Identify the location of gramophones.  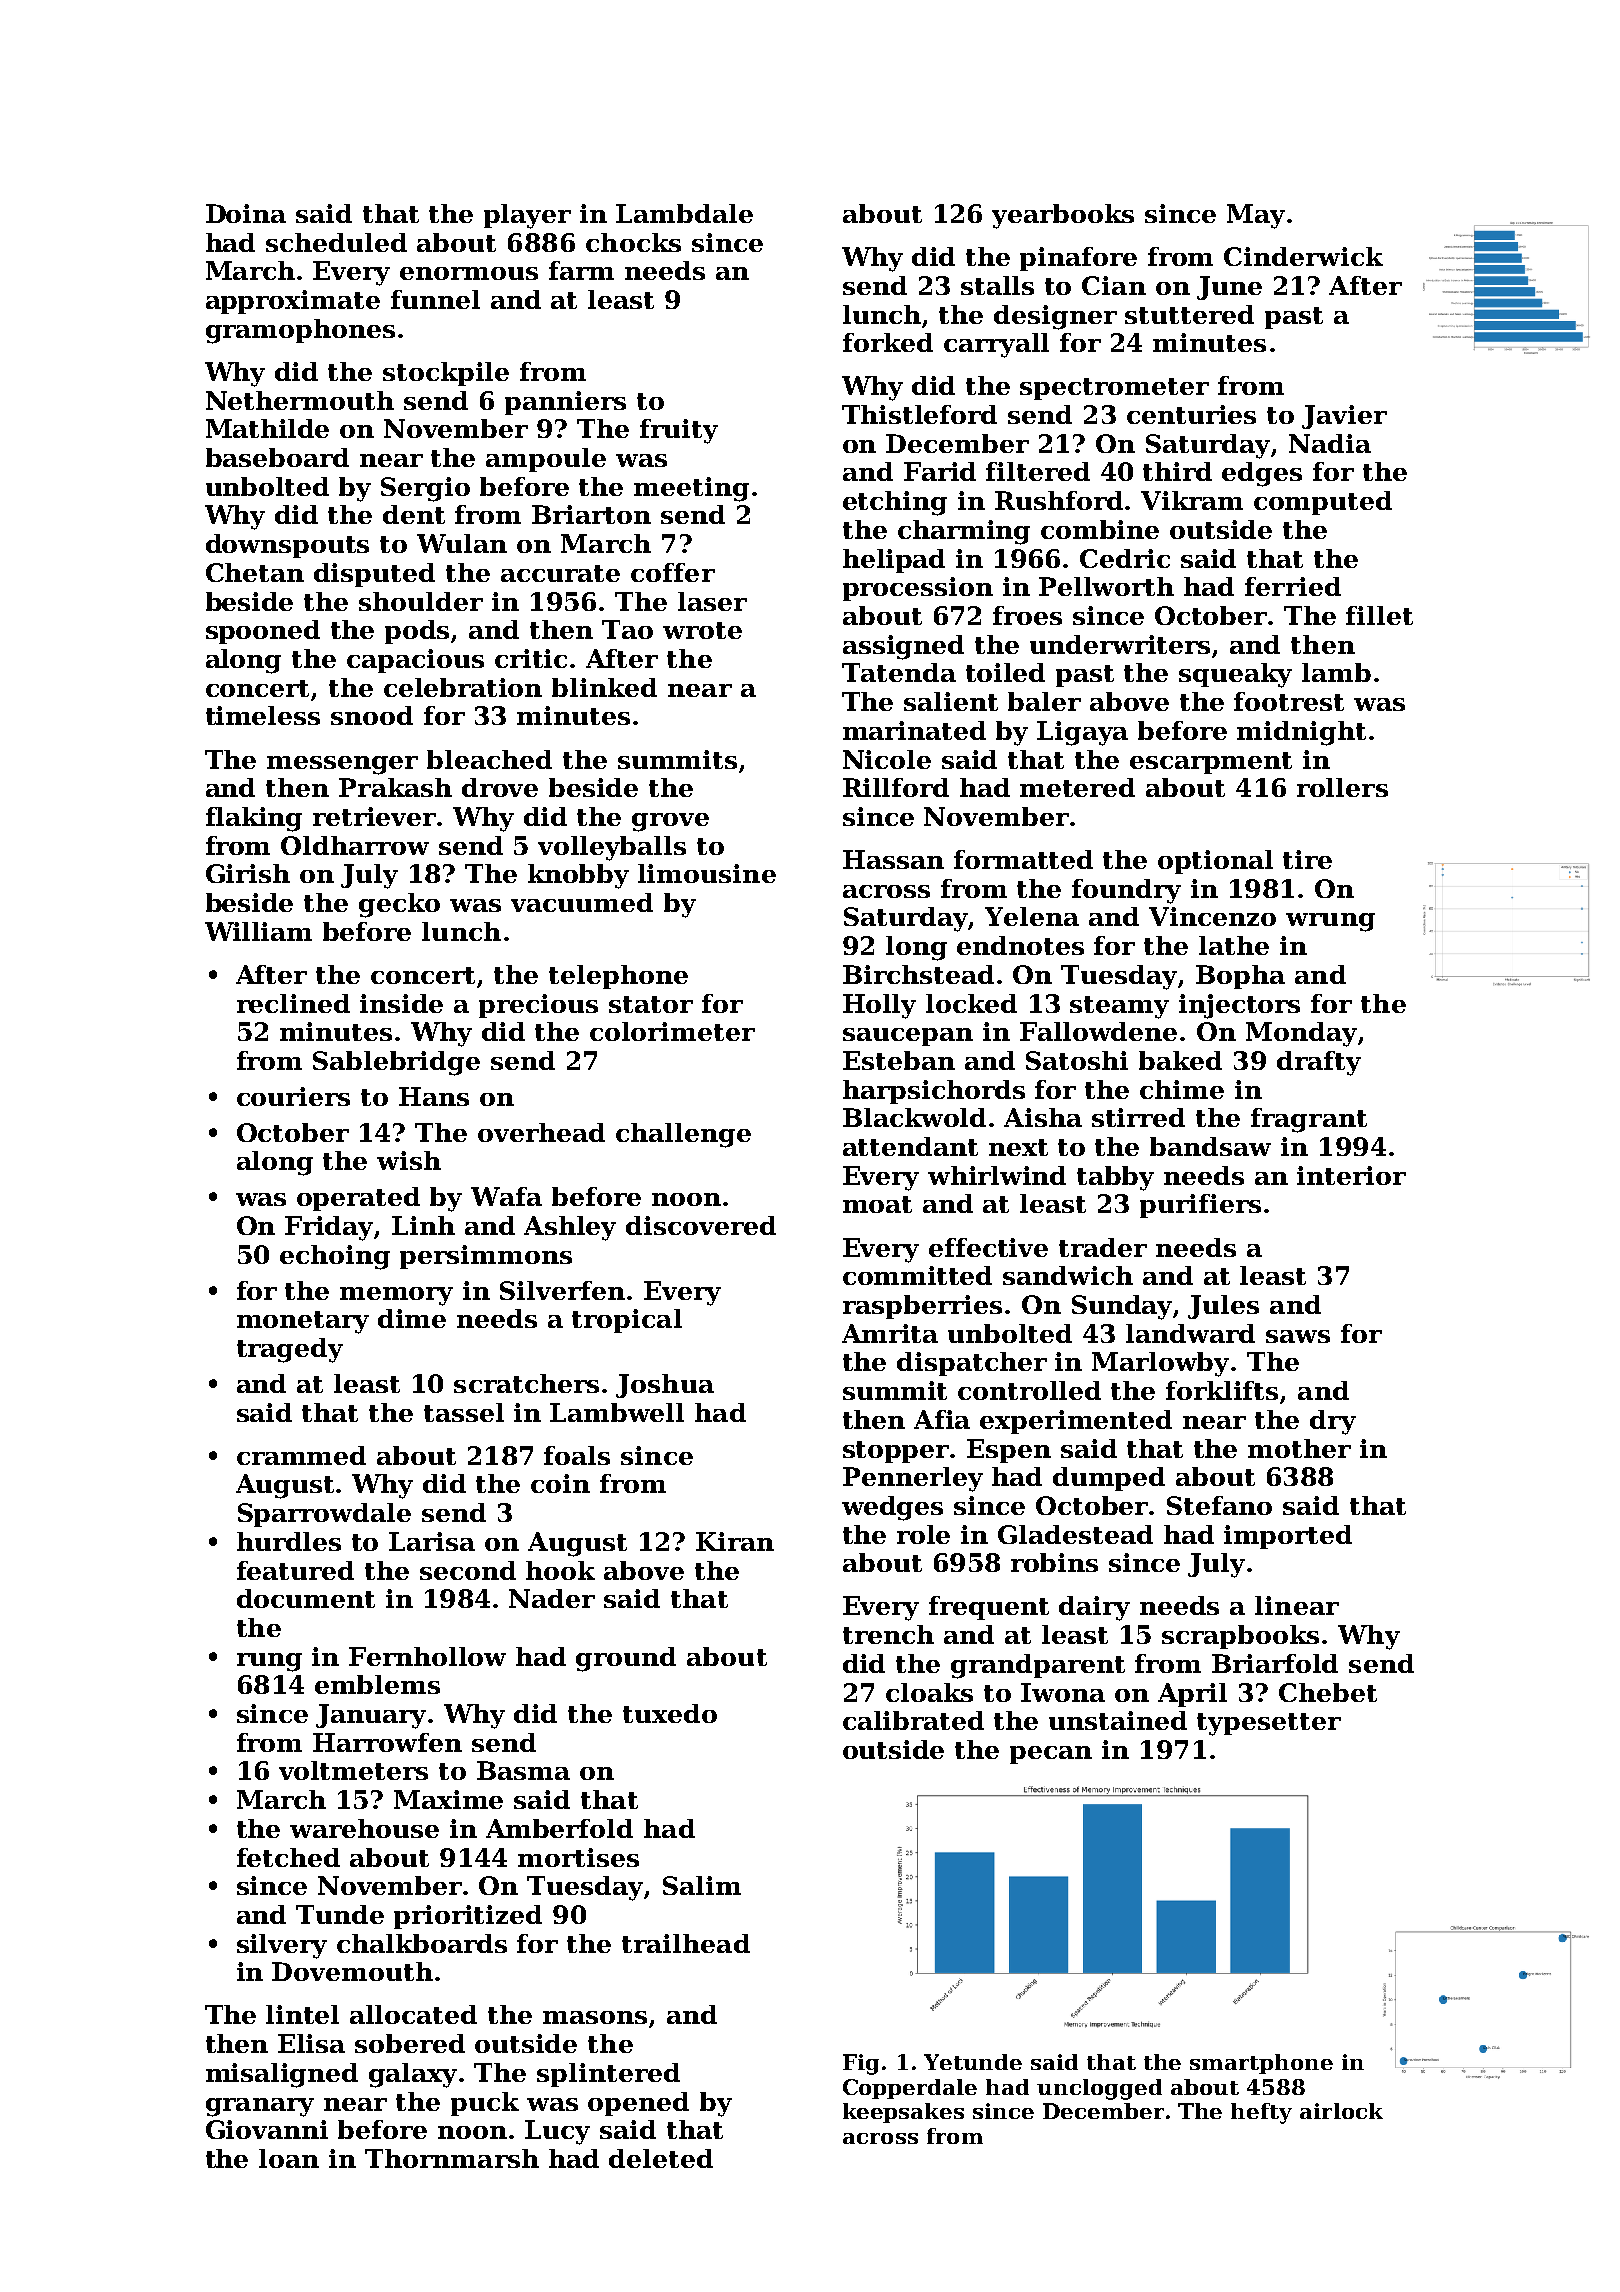
(300, 331).
